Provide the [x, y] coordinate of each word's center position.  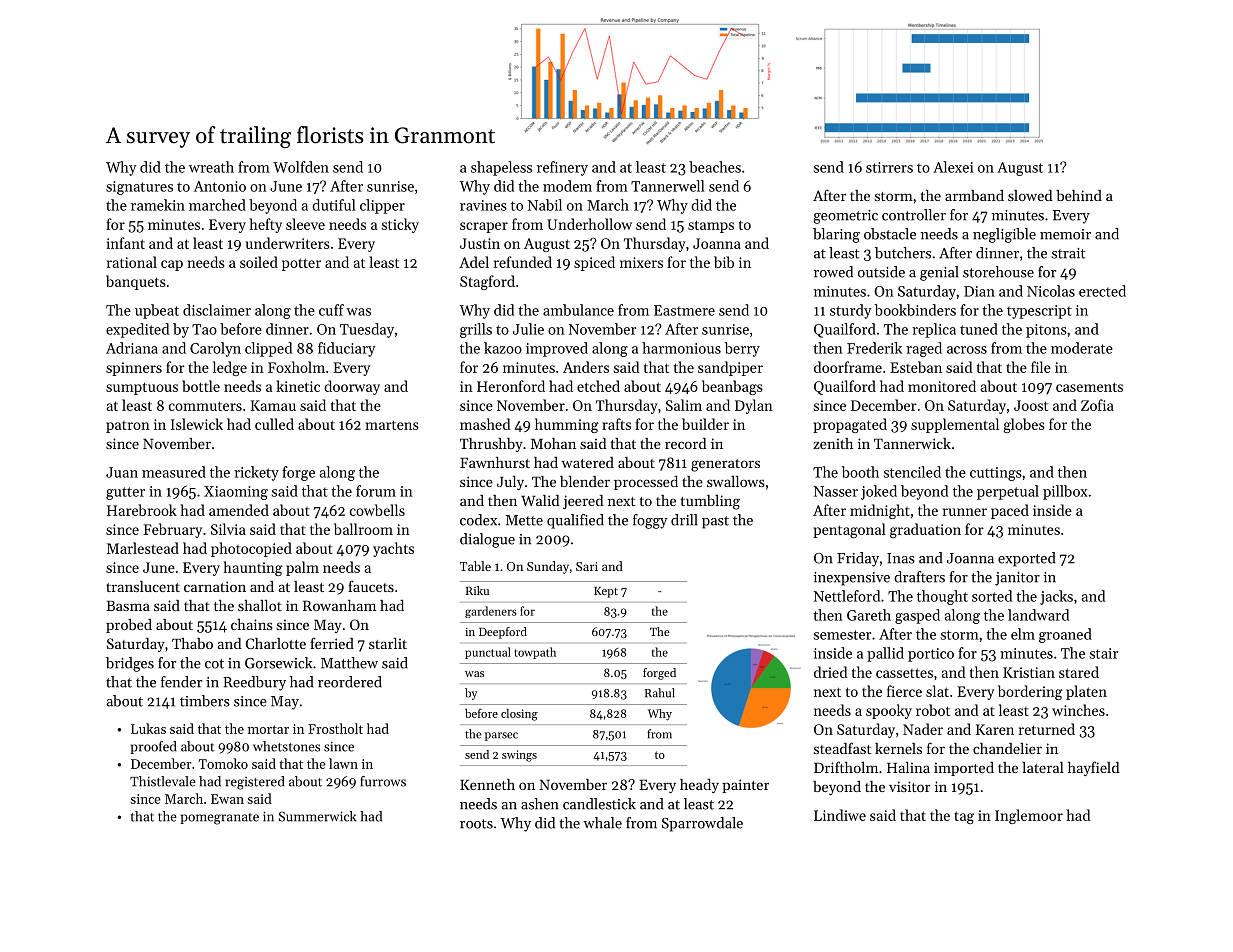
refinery [562, 168]
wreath [211, 167]
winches [1078, 710]
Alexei [953, 167]
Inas [901, 558]
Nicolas [1051, 291]
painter [745, 786]
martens [392, 425]
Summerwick [317, 816]
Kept [606, 592]
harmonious [681, 348]
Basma [128, 606]
